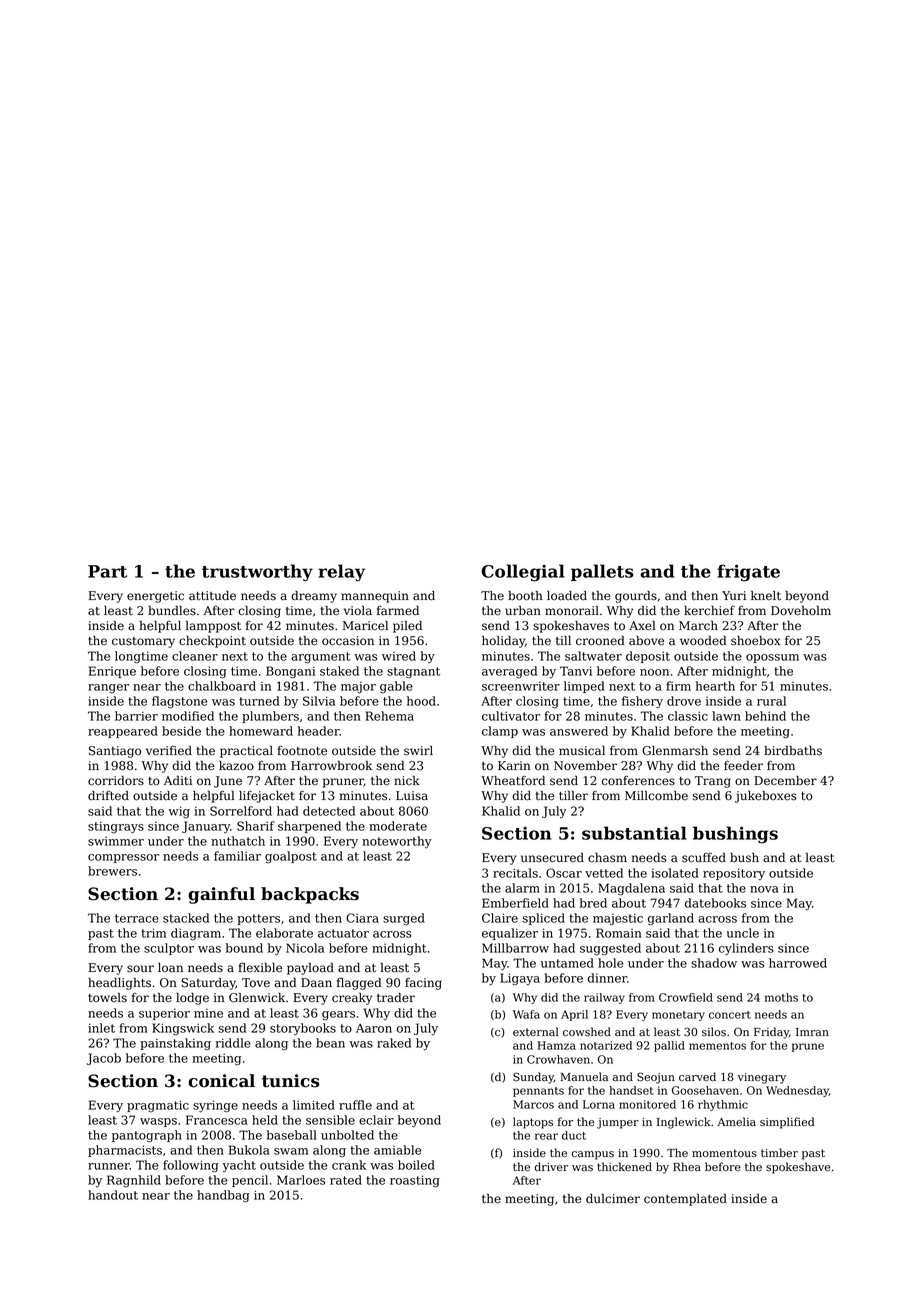  What do you see at coordinates (500, 918) in the screenshot?
I see `Claire` at bounding box center [500, 918].
